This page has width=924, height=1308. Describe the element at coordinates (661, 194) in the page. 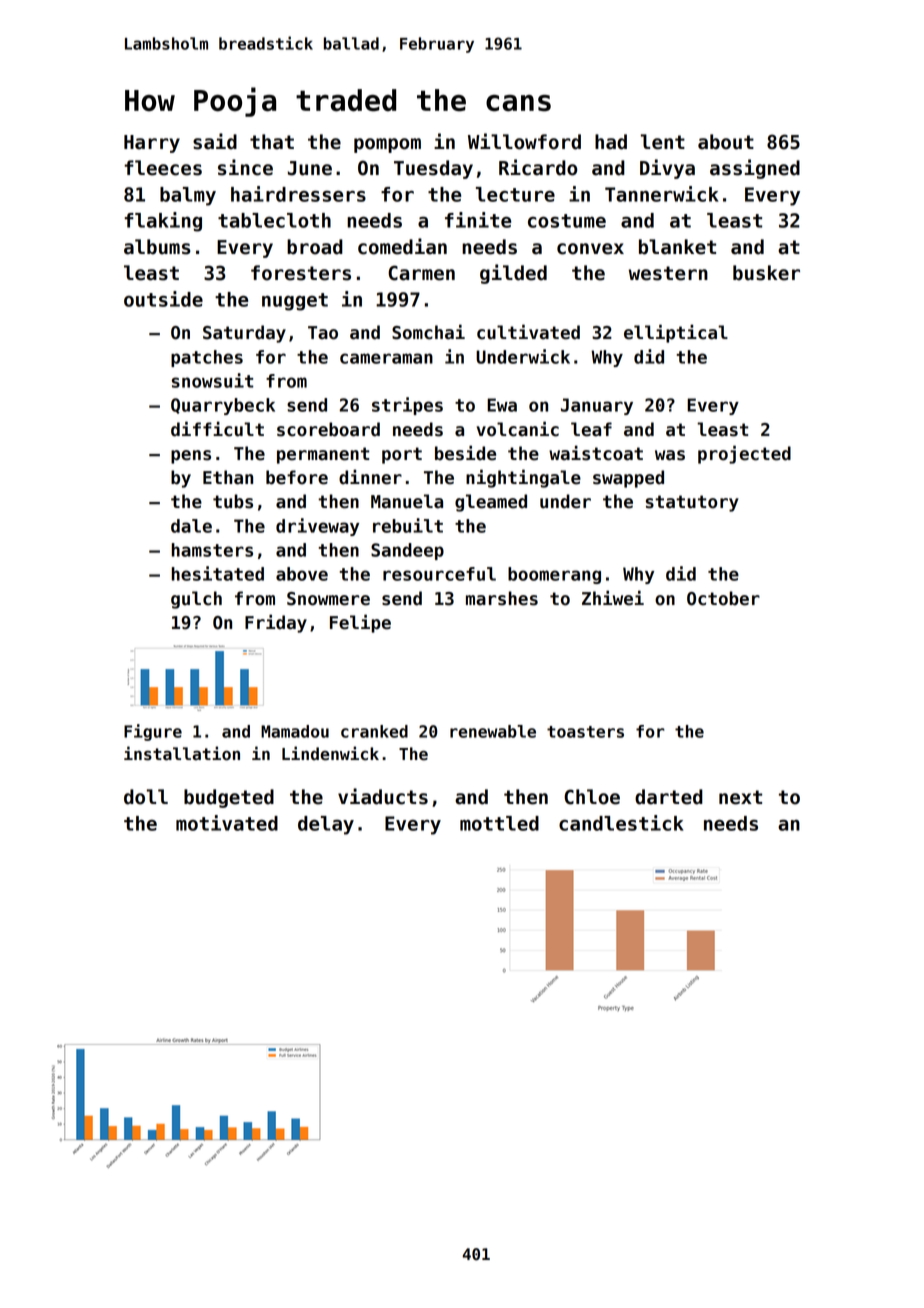

I see `Tannerwick` at that location.
